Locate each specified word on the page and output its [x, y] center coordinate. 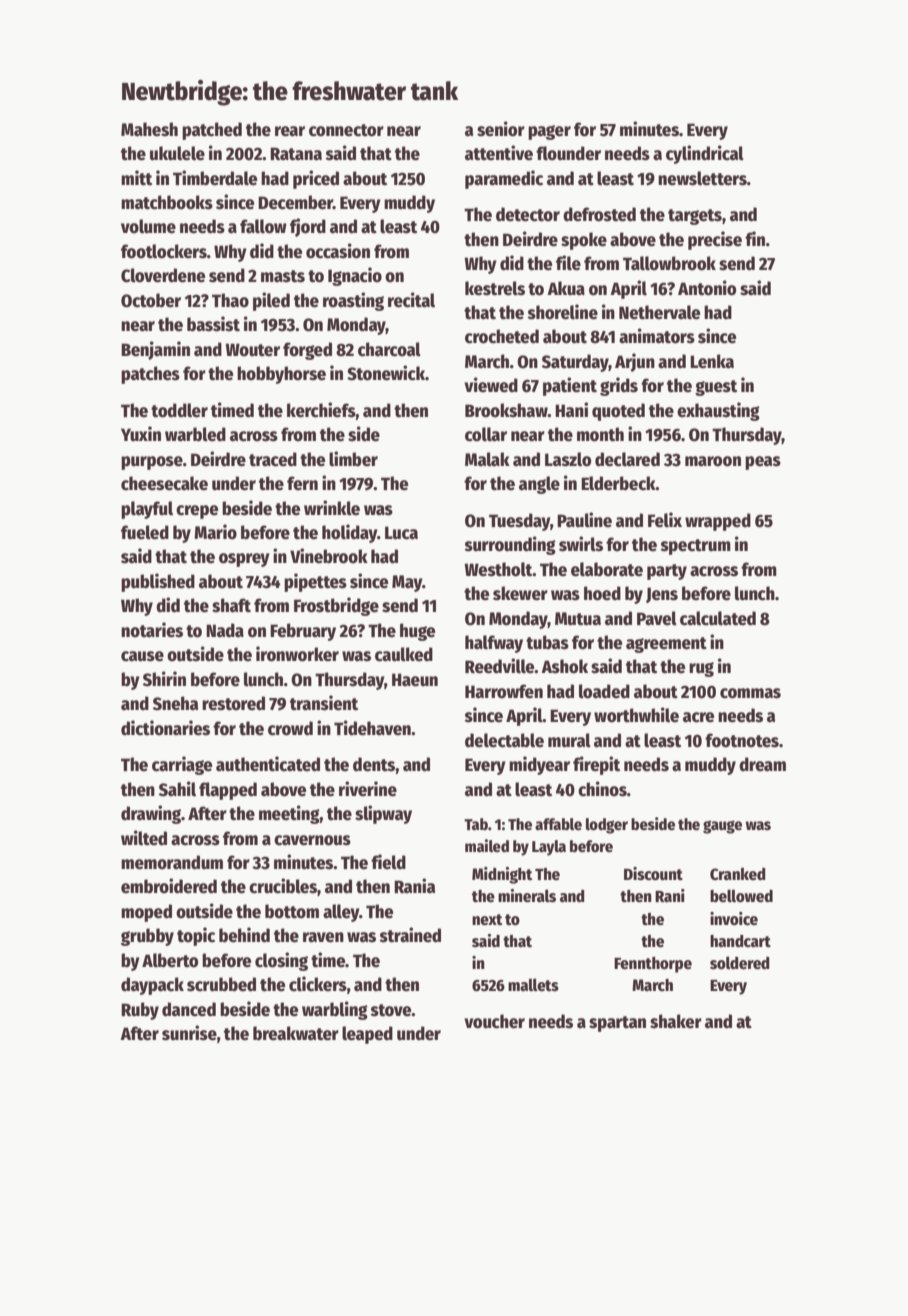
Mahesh [149, 129]
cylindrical [705, 154]
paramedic [504, 179]
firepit [596, 765]
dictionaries [165, 728]
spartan [617, 1024]
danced [189, 1009]
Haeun [415, 680]
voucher [494, 1021]
